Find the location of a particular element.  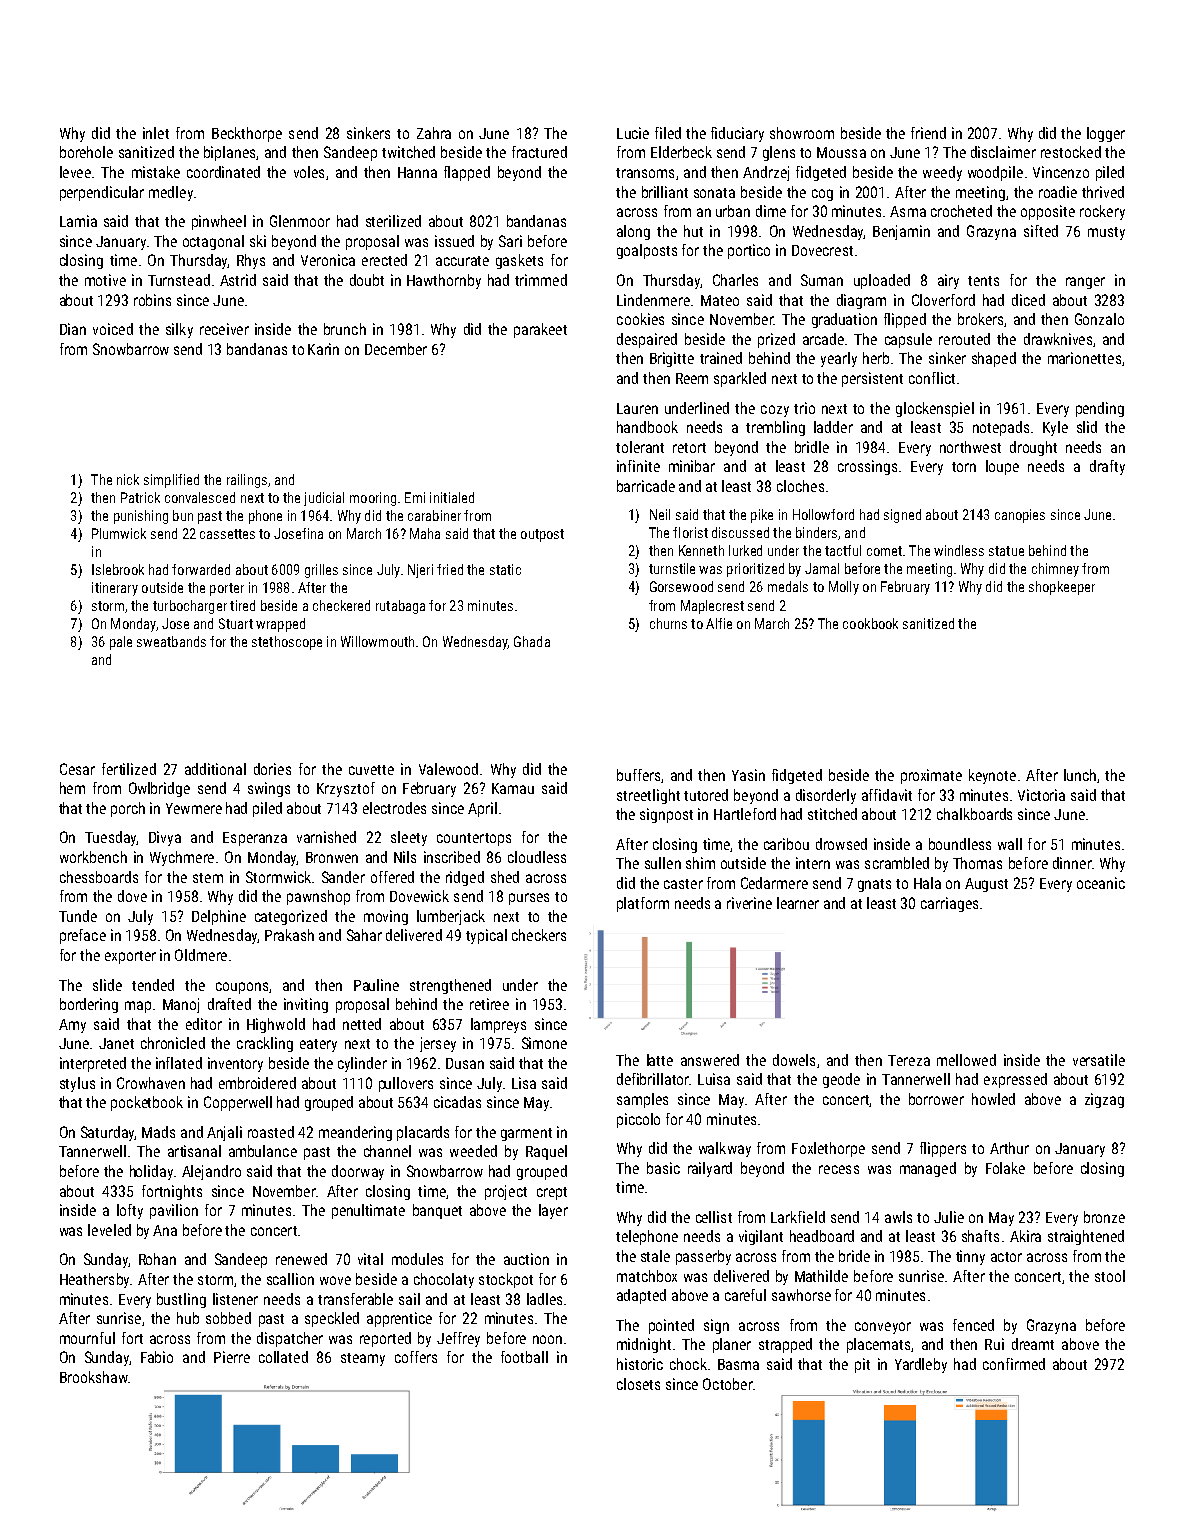

hem is located at coordinates (72, 788).
